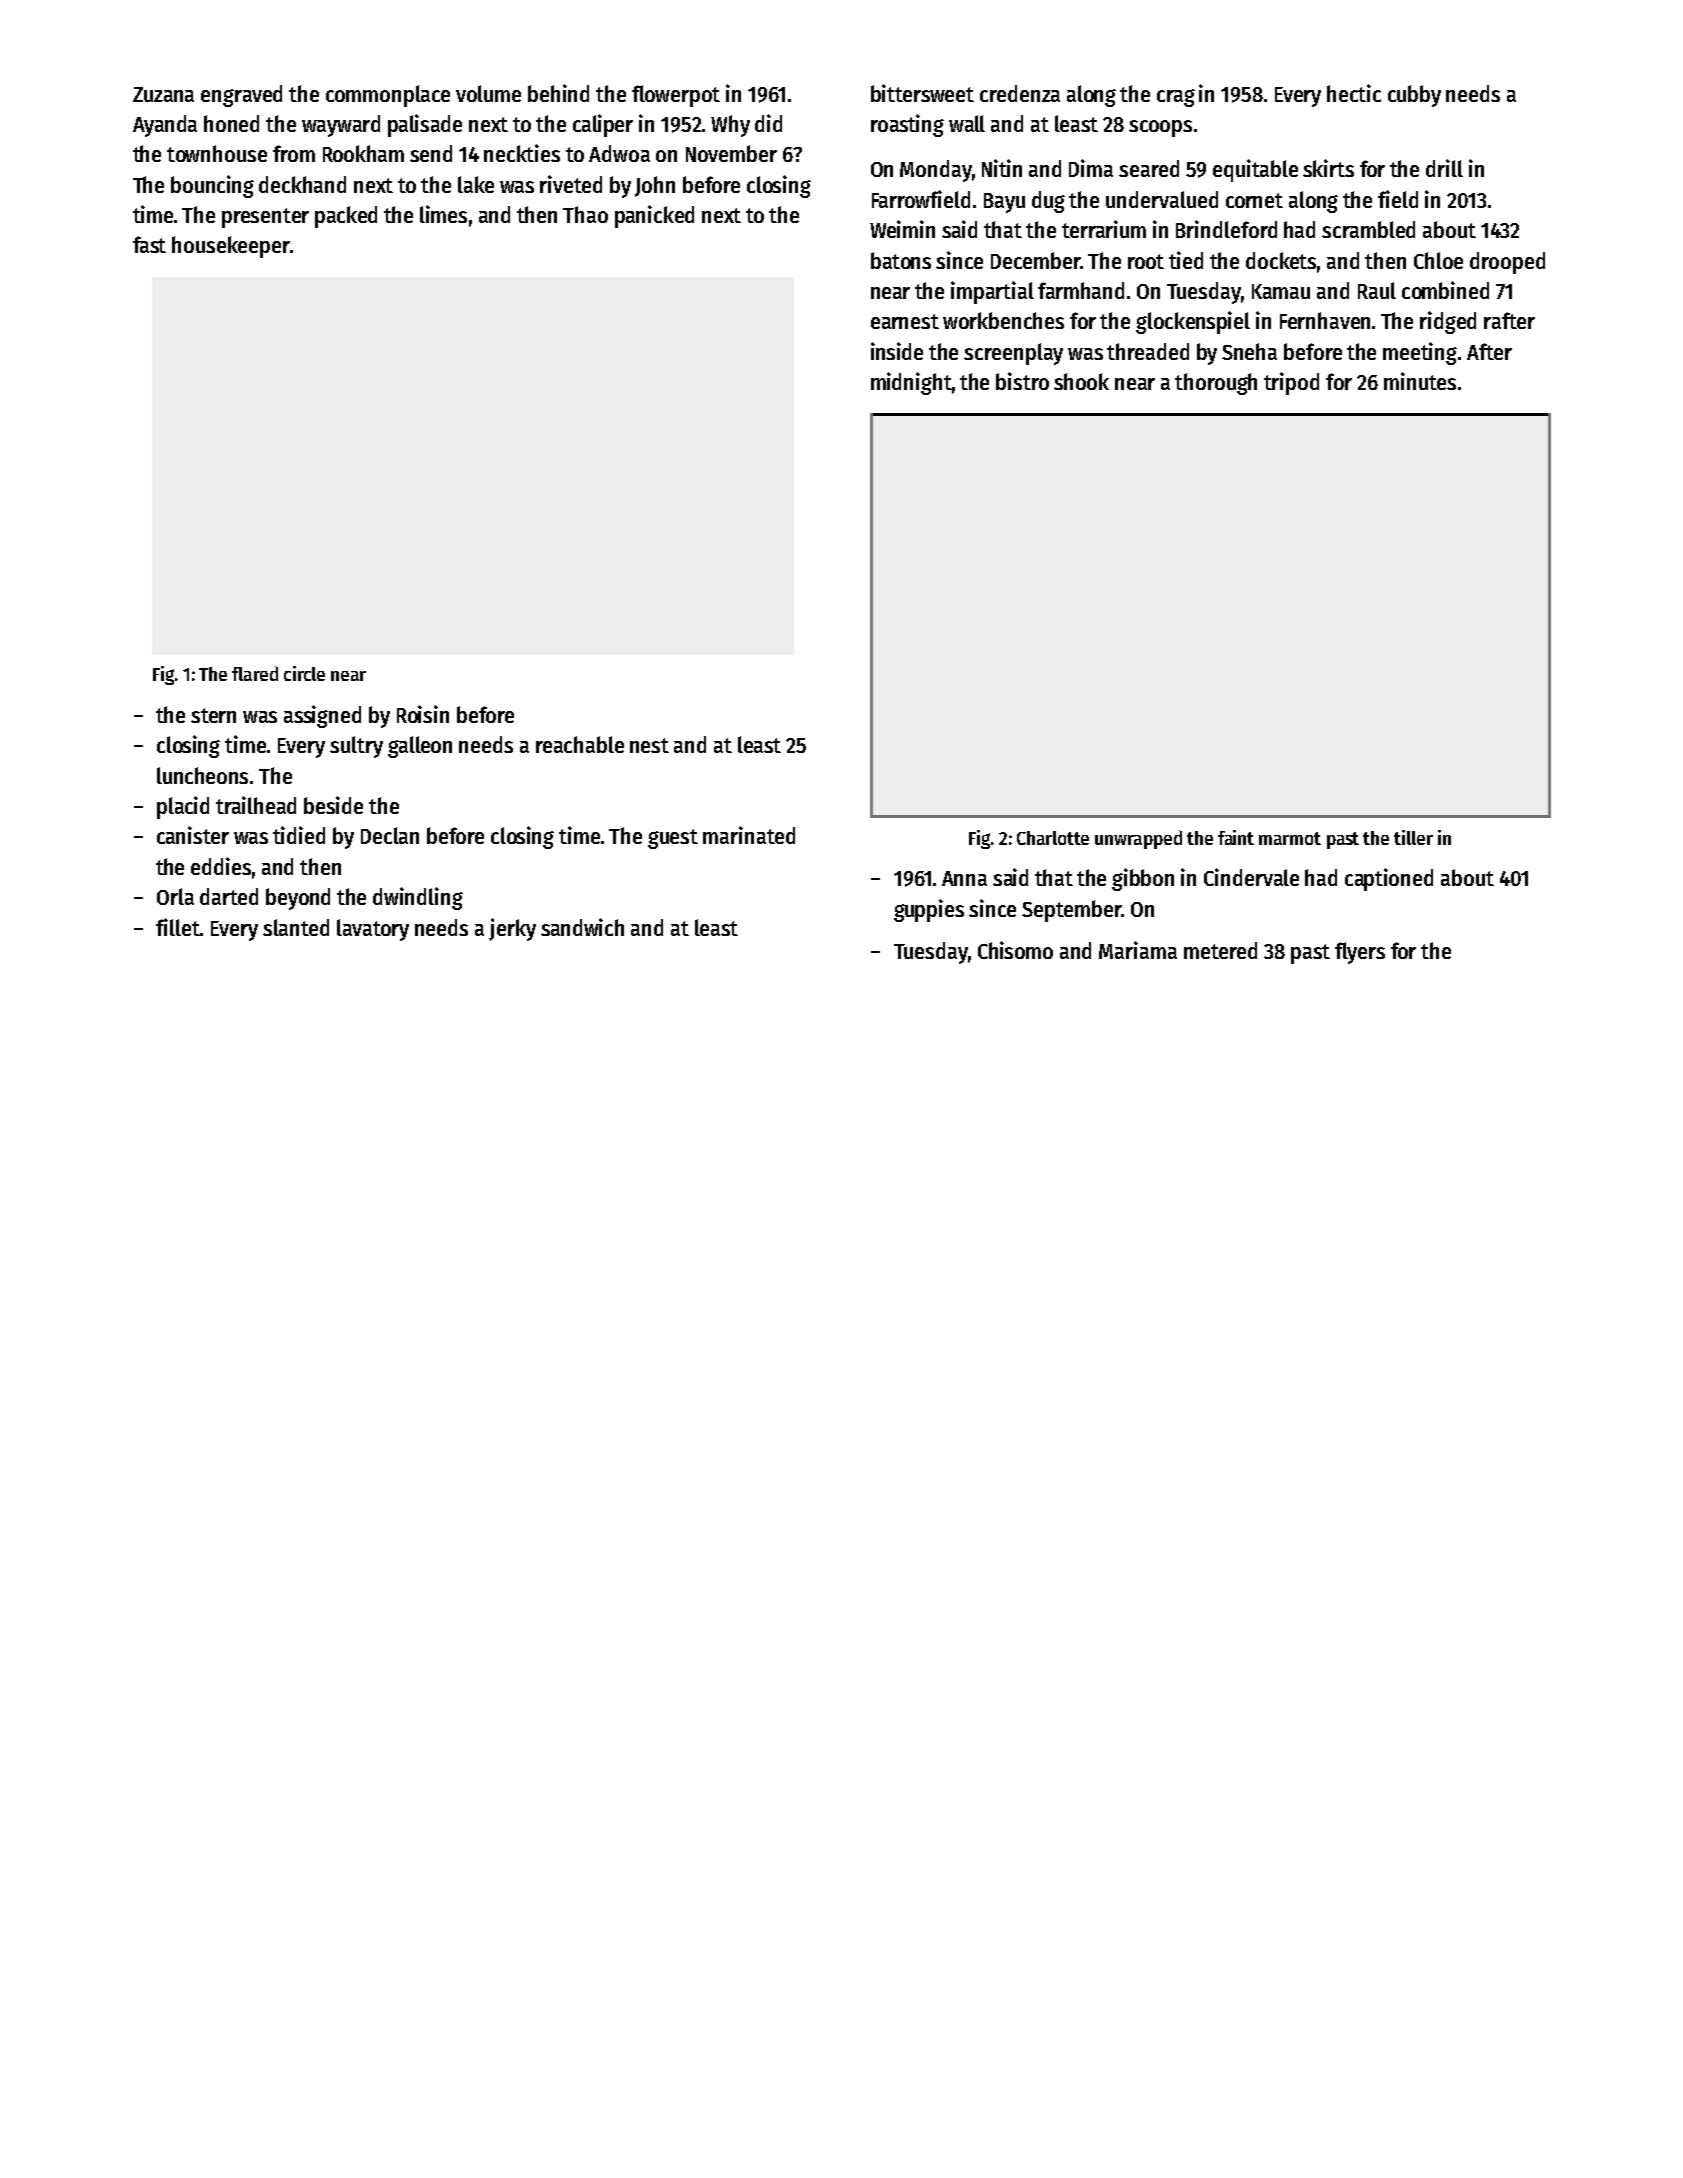 This screenshot has height=2178, width=1683. I want to click on faint, so click(1236, 837).
